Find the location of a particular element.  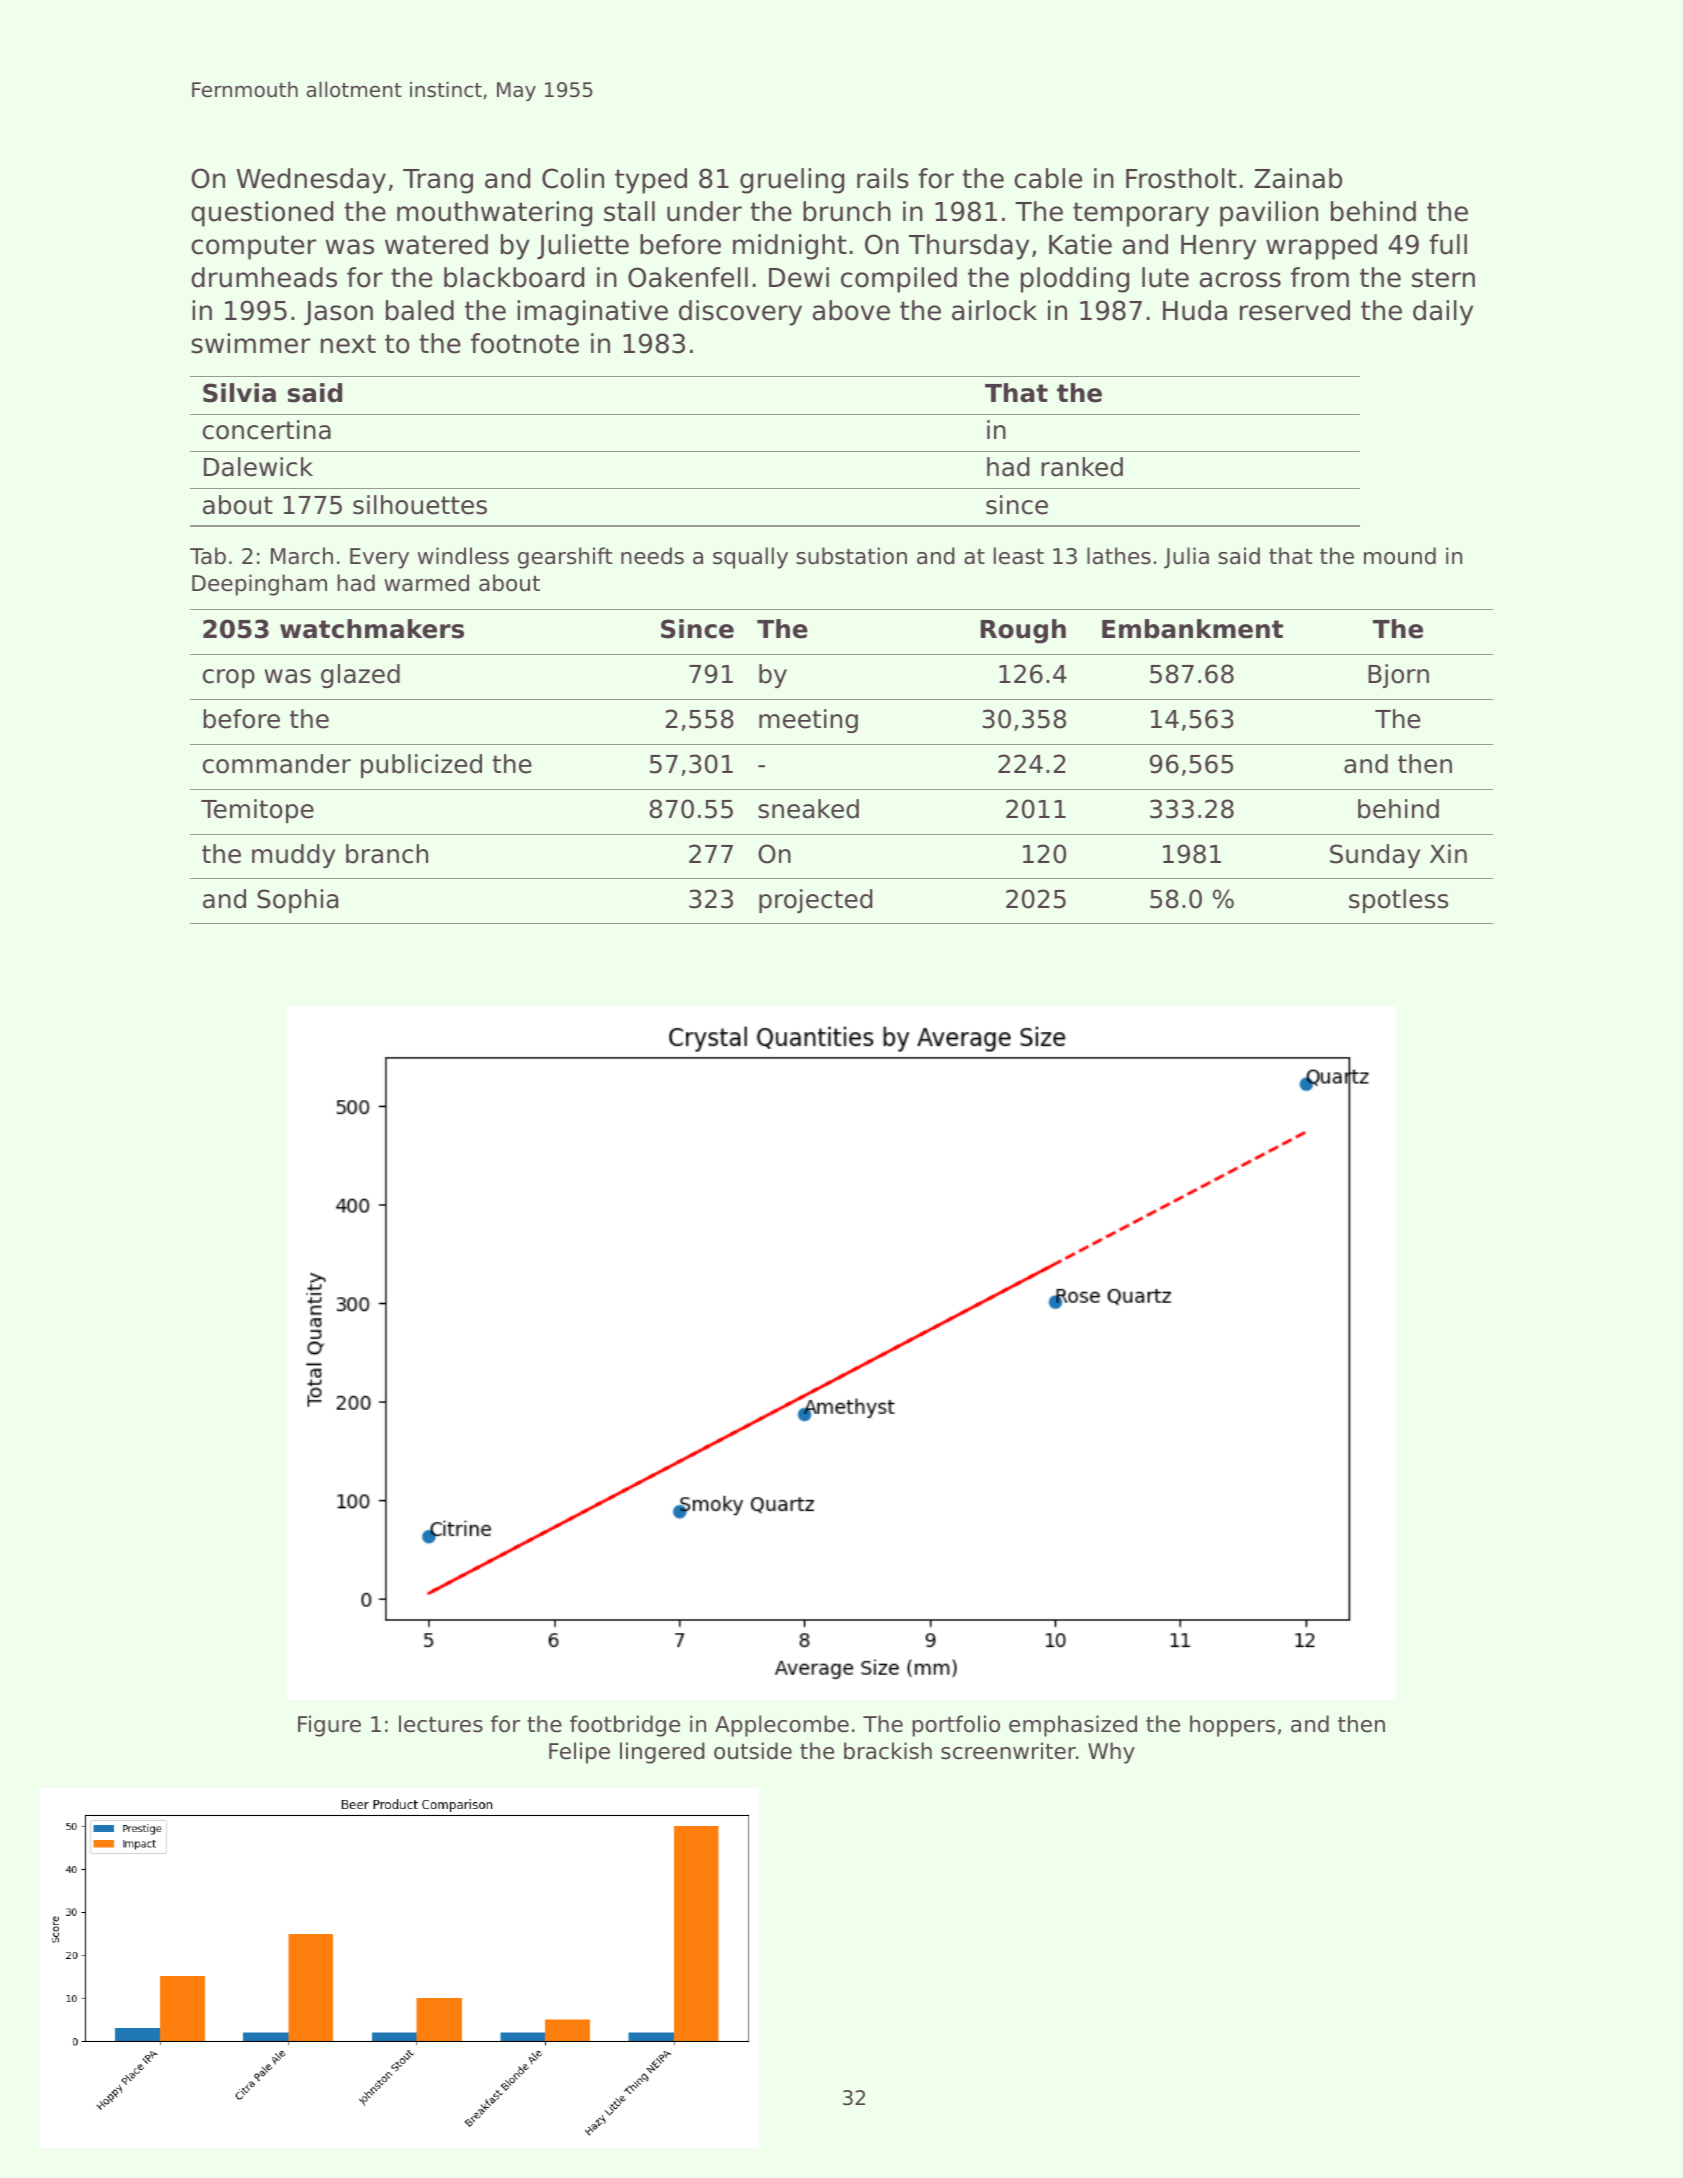

squally is located at coordinates (750, 558).
